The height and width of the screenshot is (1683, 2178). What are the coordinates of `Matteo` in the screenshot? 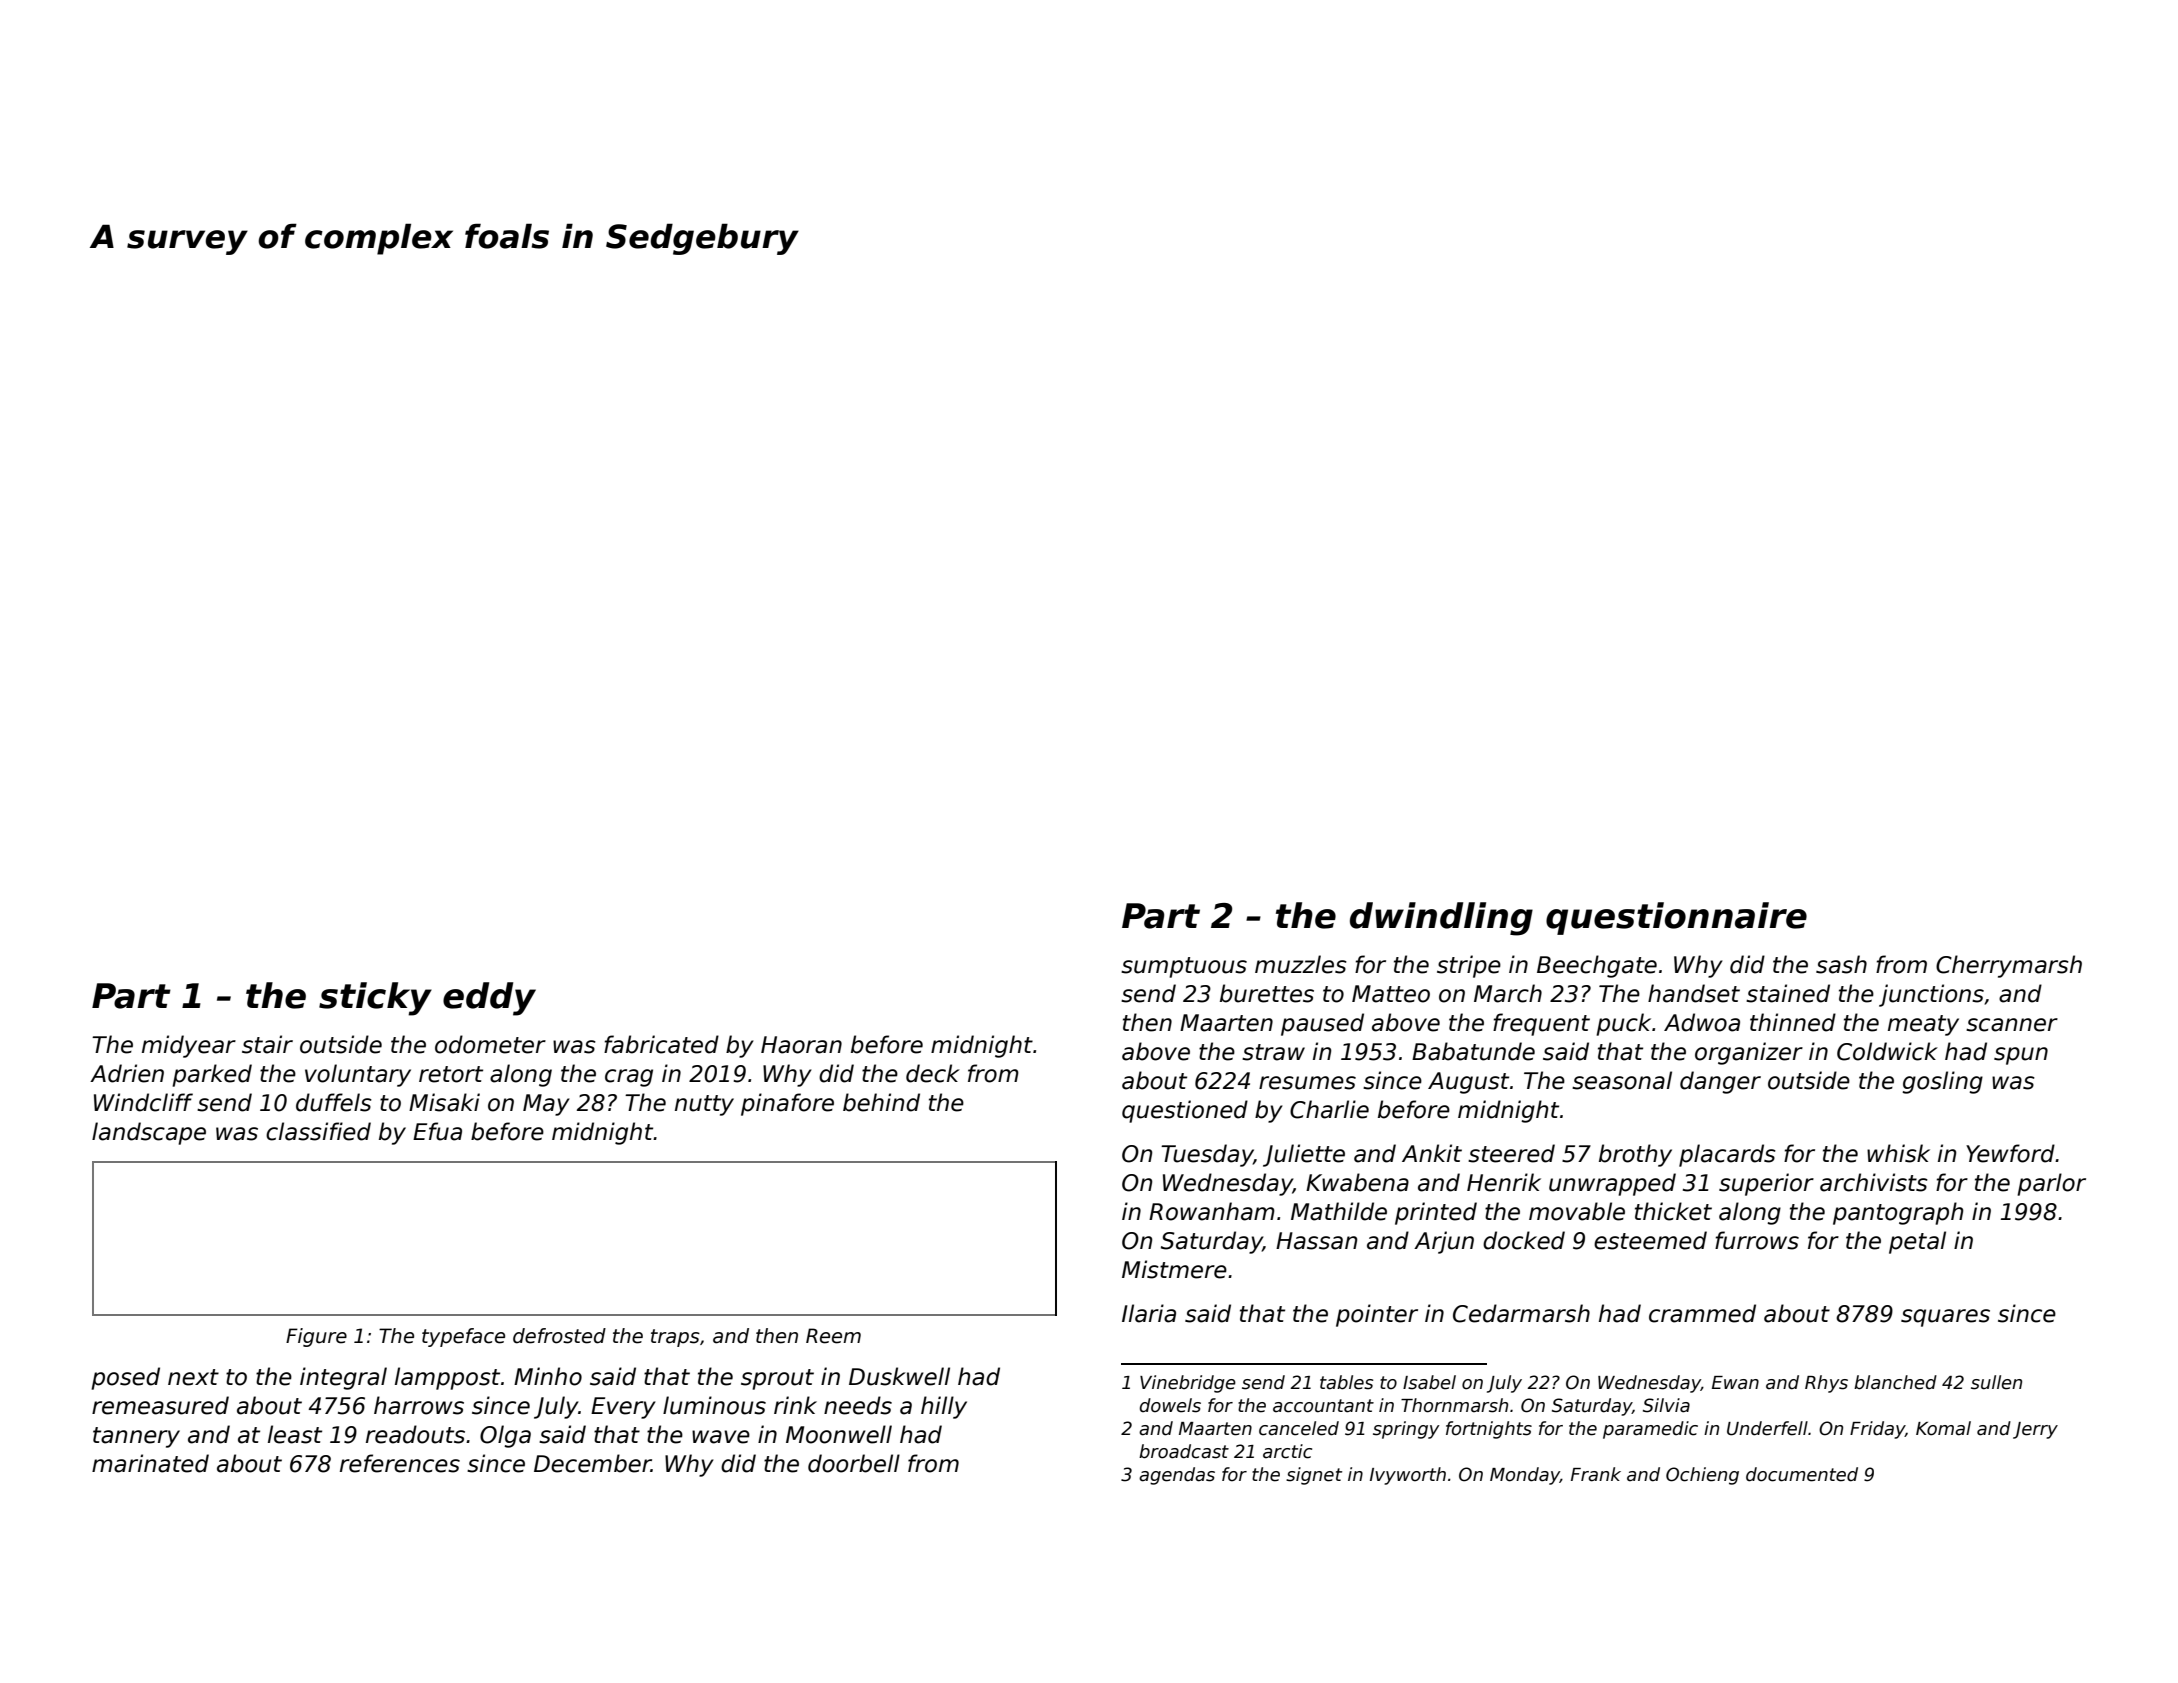 It's located at (1391, 994).
